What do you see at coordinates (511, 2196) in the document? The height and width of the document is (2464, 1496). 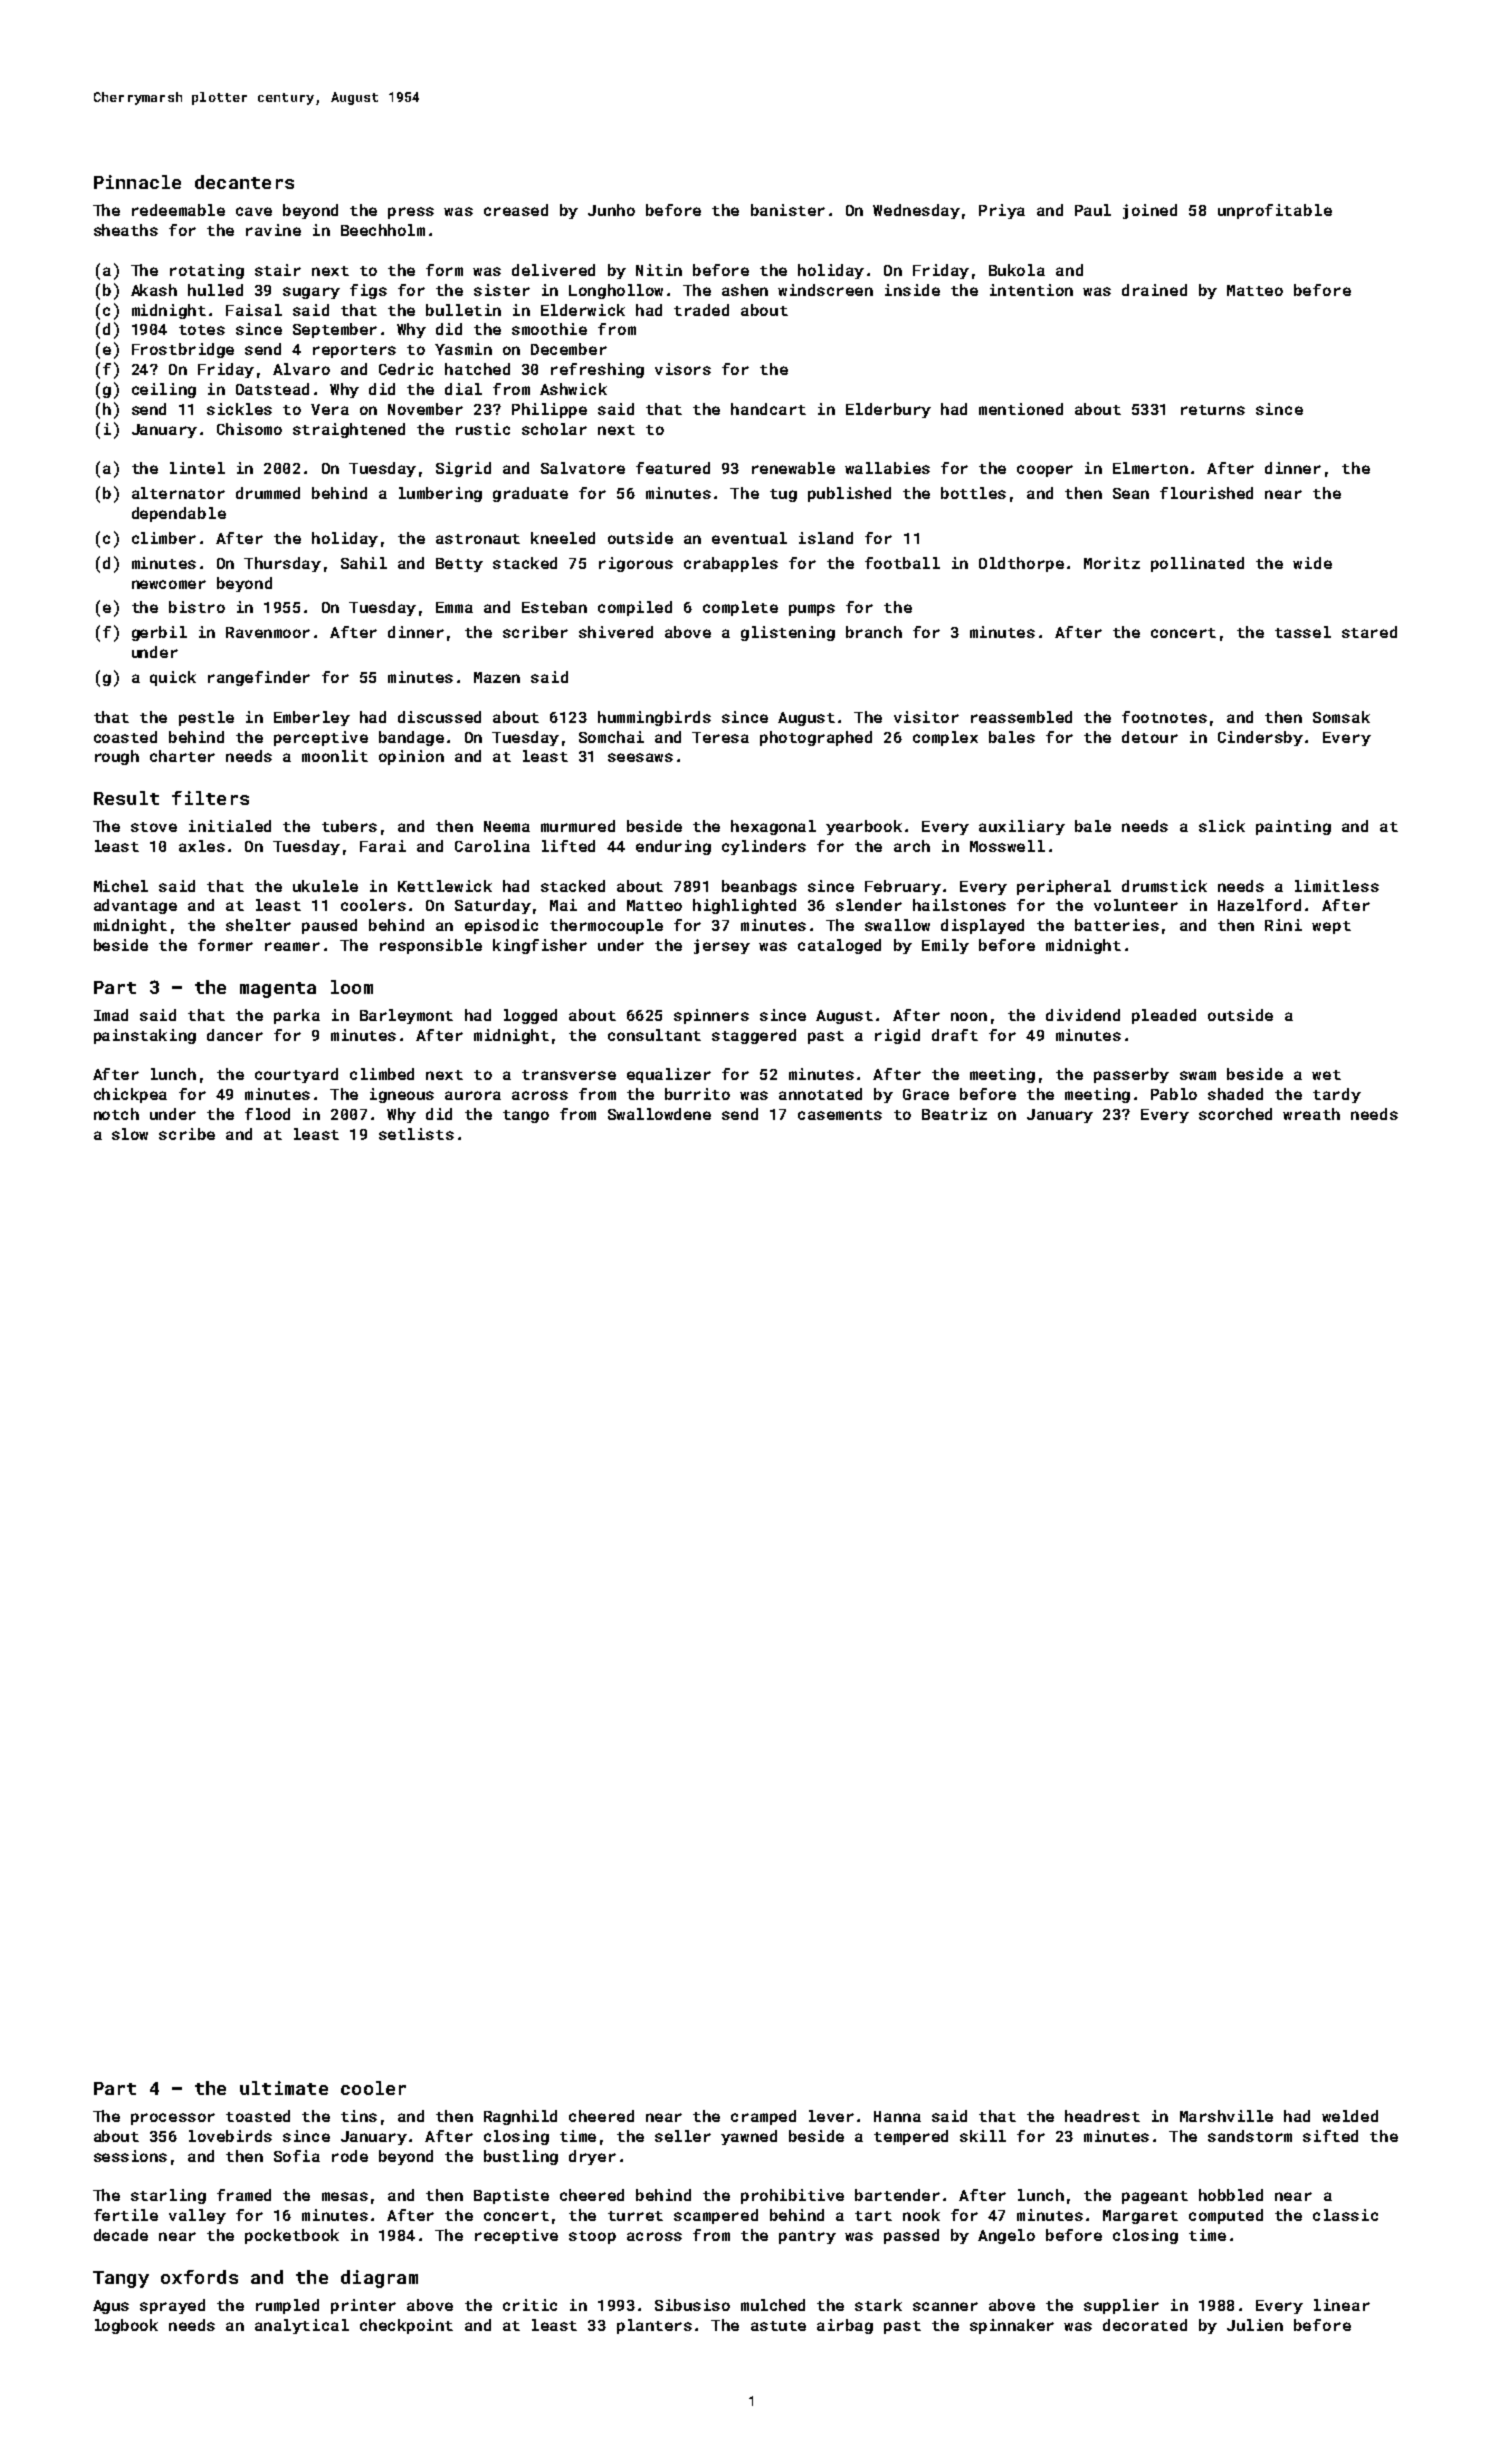 I see `Baptiste` at bounding box center [511, 2196].
